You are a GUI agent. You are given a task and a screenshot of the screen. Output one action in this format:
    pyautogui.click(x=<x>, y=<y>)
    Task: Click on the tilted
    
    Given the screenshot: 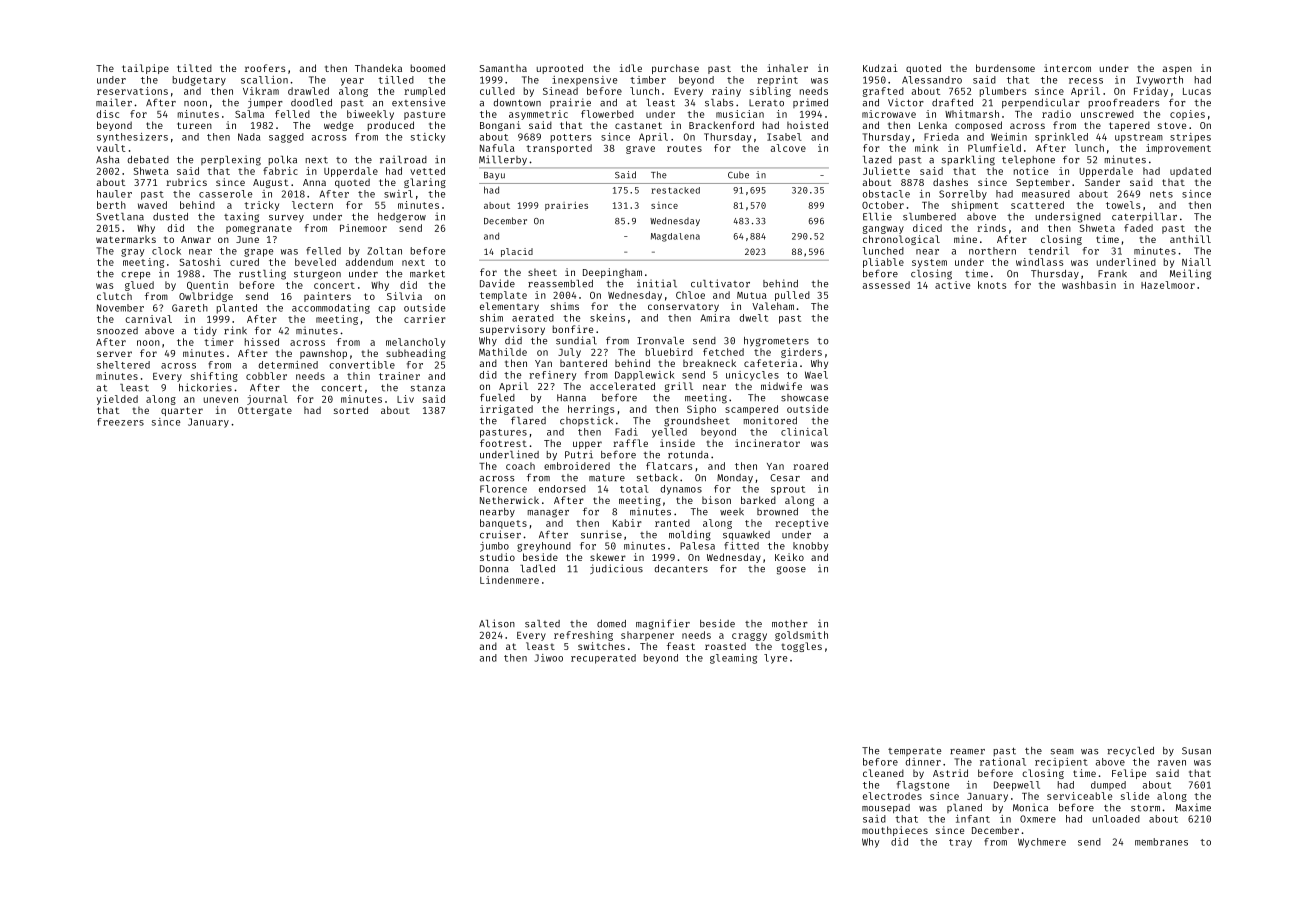 What is the action you would take?
    pyautogui.click(x=194, y=68)
